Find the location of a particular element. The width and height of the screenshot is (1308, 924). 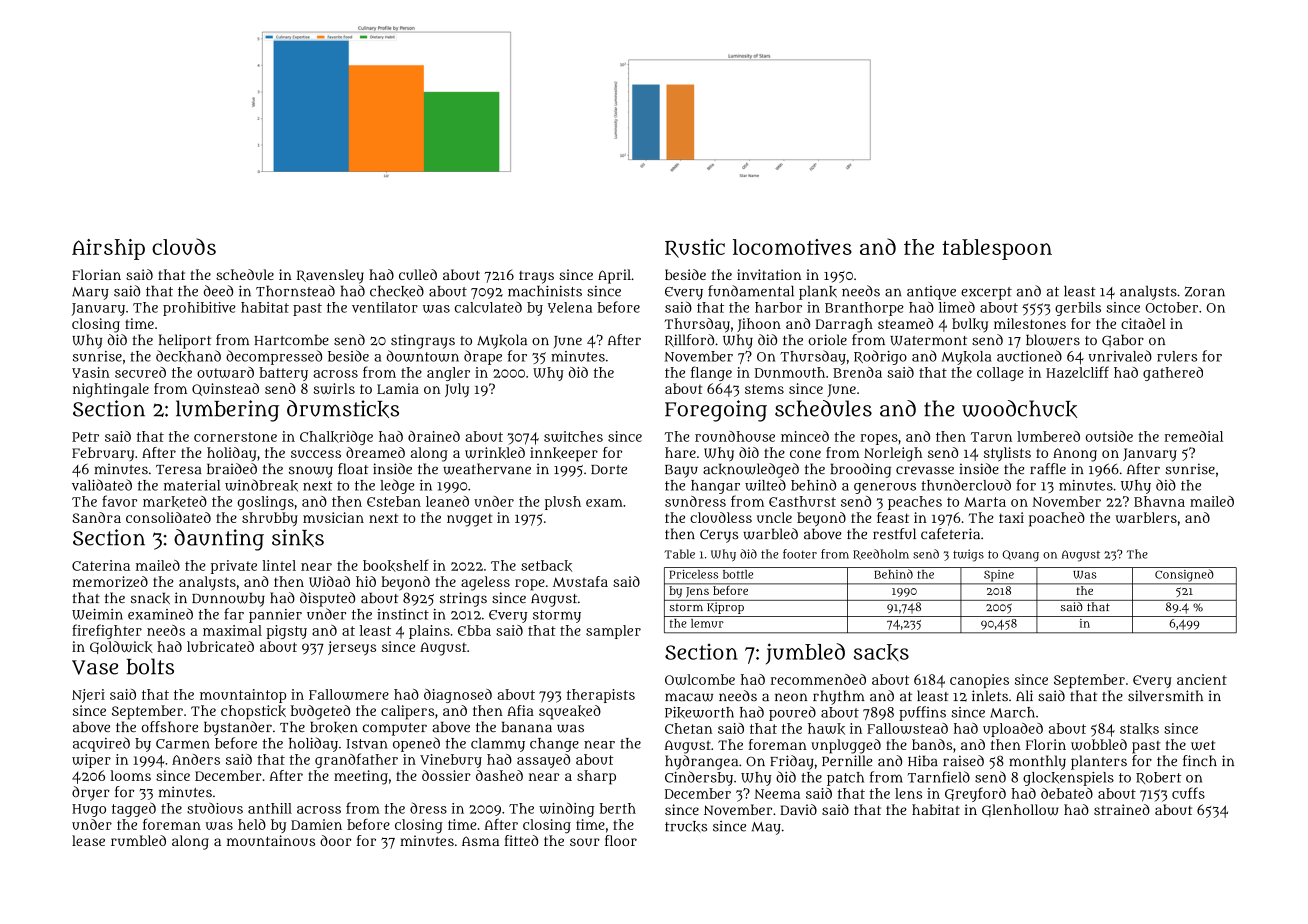

jumbled is located at coordinates (805, 654).
